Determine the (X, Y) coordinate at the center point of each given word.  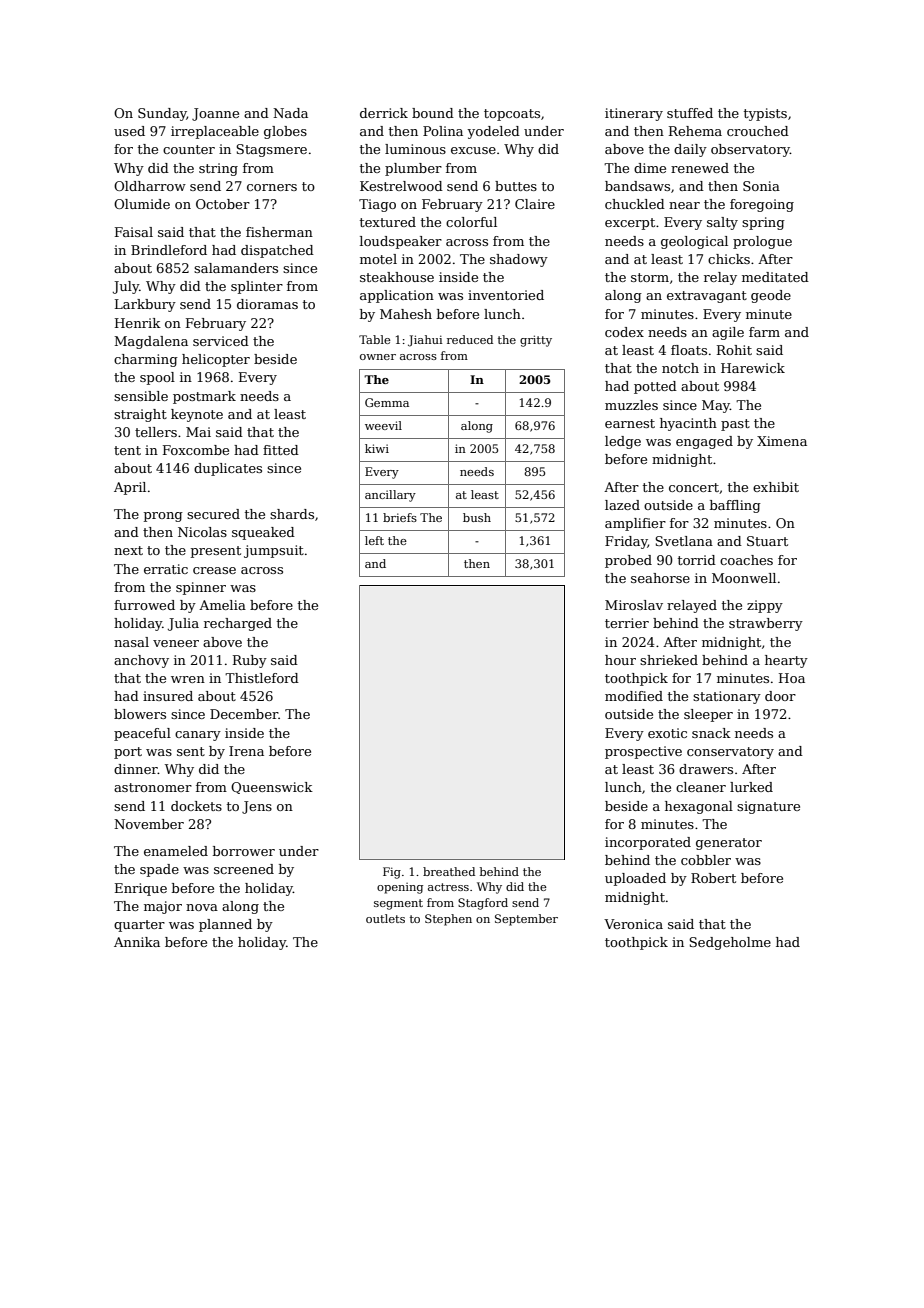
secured (213, 514)
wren (188, 679)
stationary (727, 697)
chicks (729, 259)
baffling (735, 506)
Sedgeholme (730, 943)
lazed (622, 505)
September (526, 920)
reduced (470, 339)
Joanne (215, 114)
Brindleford (169, 250)
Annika (137, 942)
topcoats (512, 115)
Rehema (695, 131)
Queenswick (272, 788)
